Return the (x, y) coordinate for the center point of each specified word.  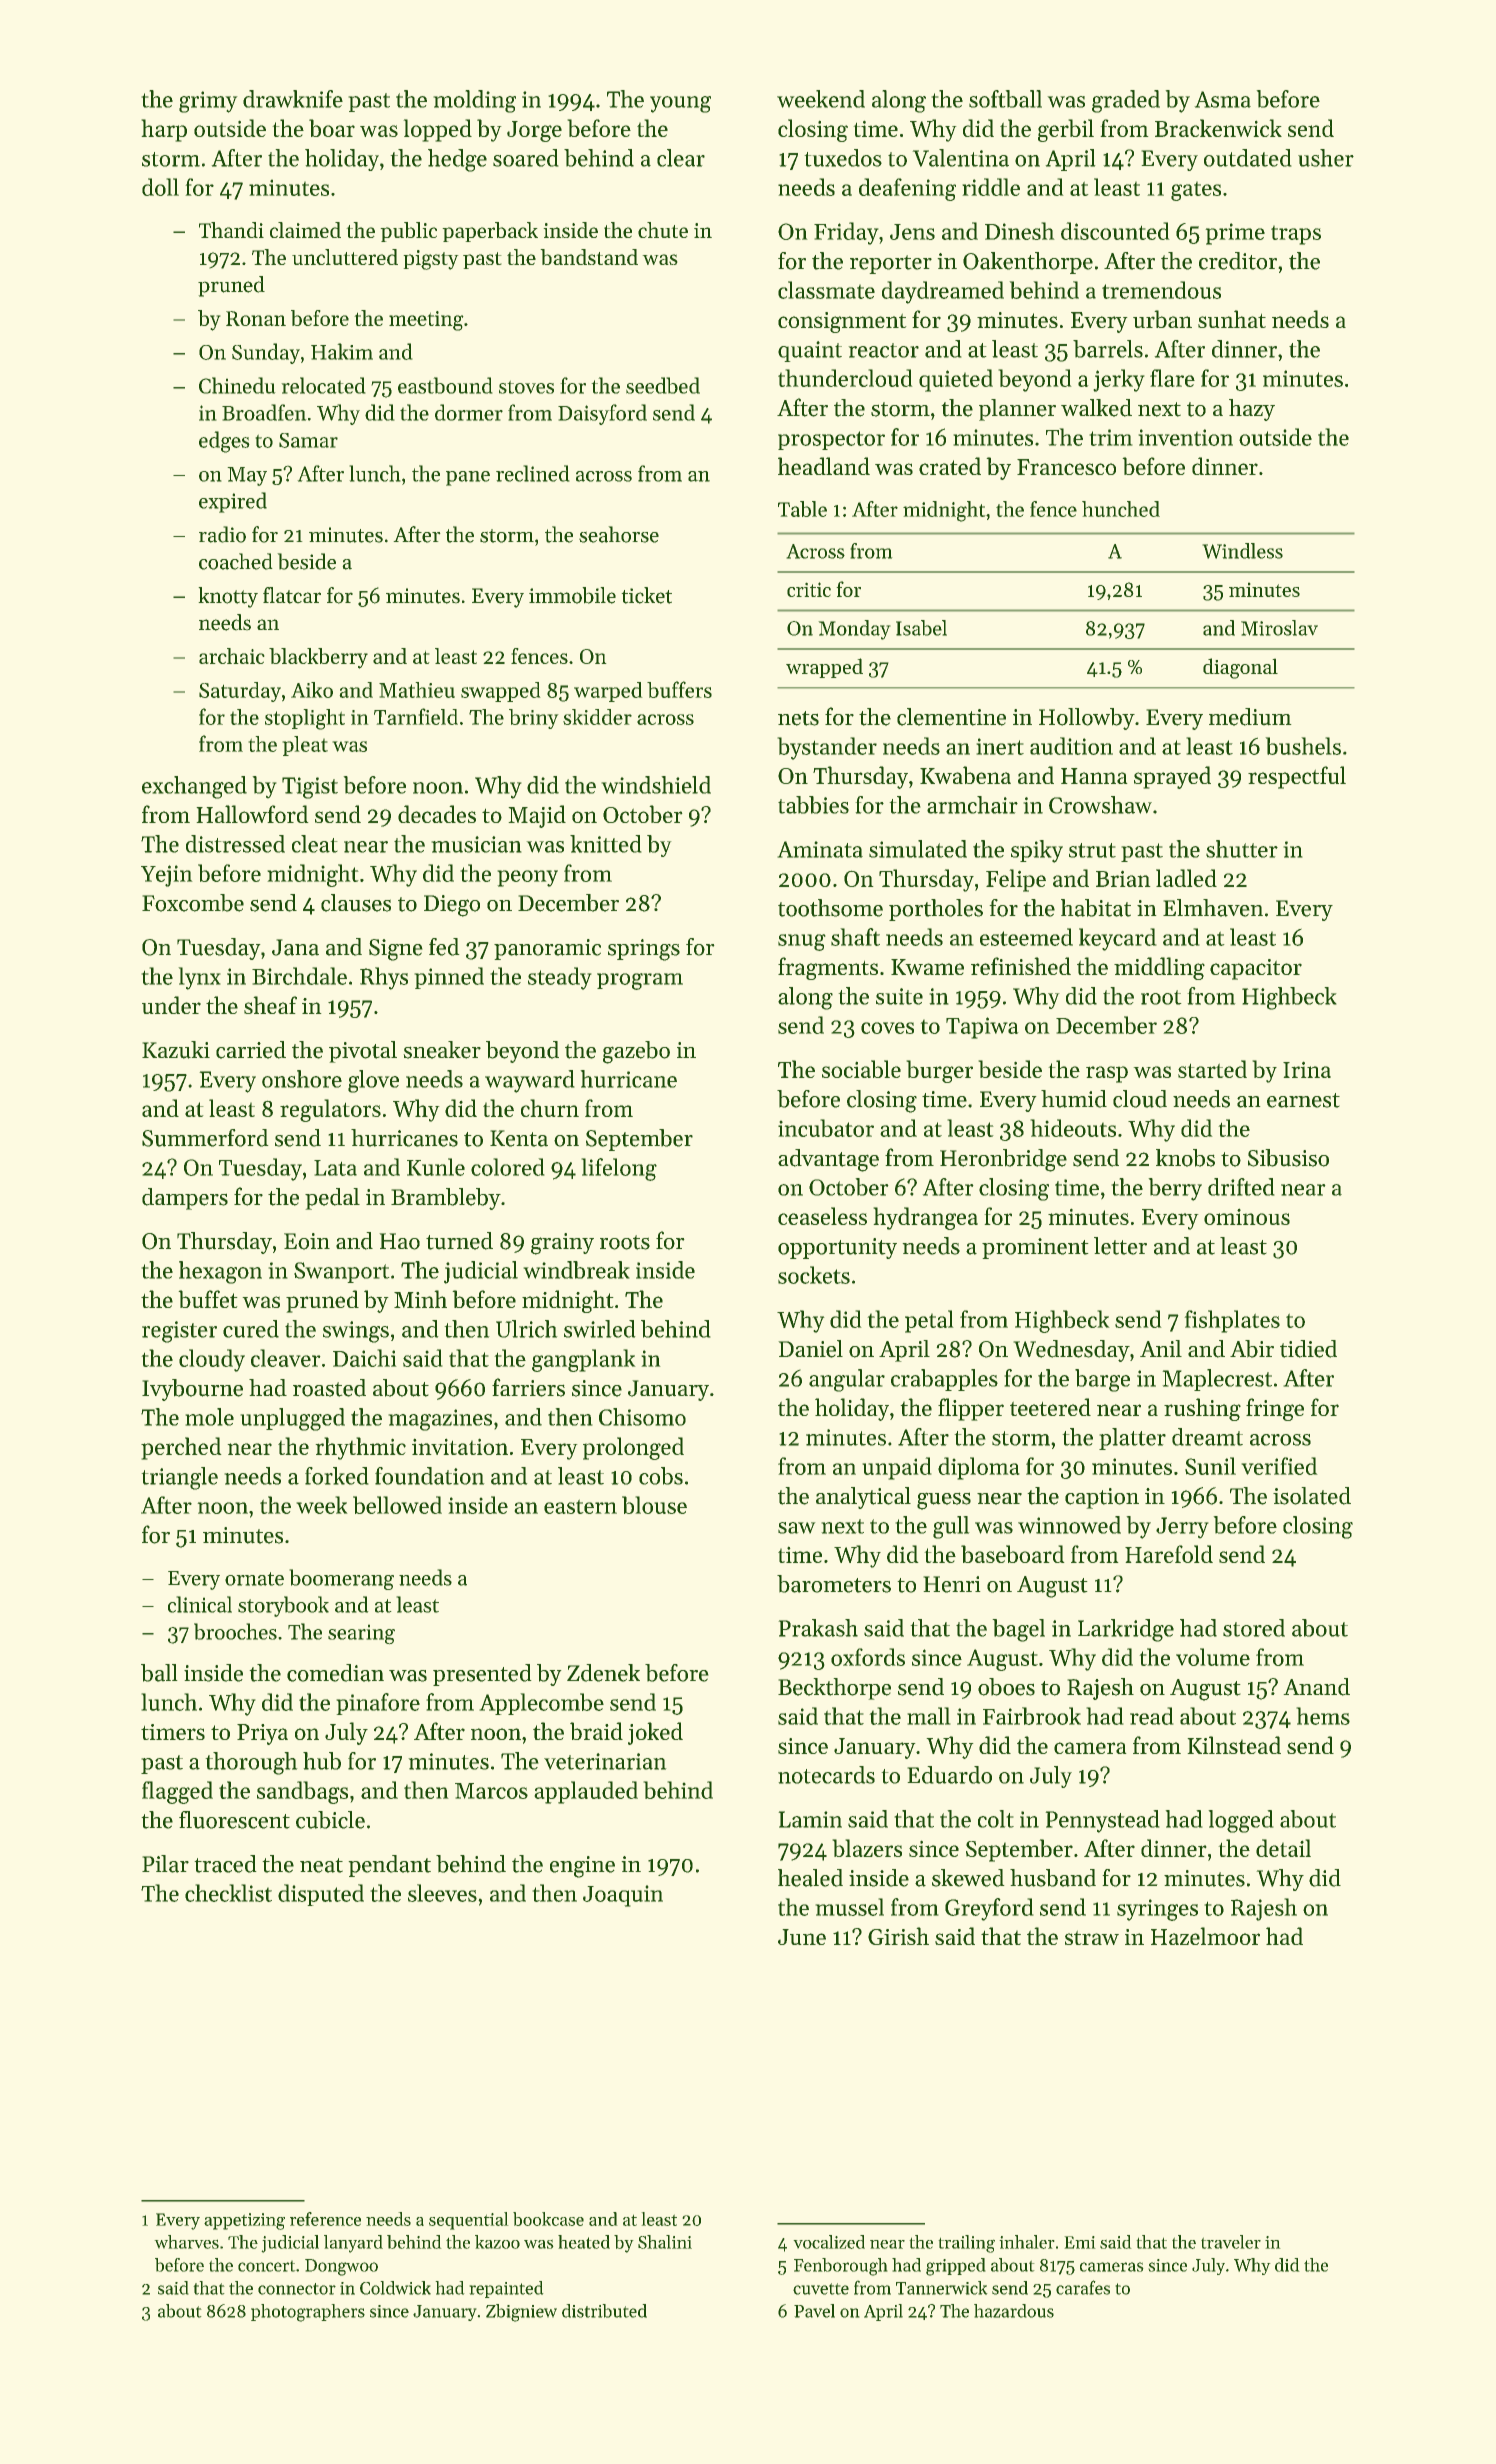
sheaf (270, 1005)
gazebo (636, 1052)
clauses (356, 903)
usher (1326, 158)
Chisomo (642, 1417)
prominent (1035, 1248)
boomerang (341, 1579)
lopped (437, 130)
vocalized (829, 2242)
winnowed (1069, 1525)
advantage (828, 1160)
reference (325, 2219)
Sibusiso (1288, 1158)
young (680, 104)
